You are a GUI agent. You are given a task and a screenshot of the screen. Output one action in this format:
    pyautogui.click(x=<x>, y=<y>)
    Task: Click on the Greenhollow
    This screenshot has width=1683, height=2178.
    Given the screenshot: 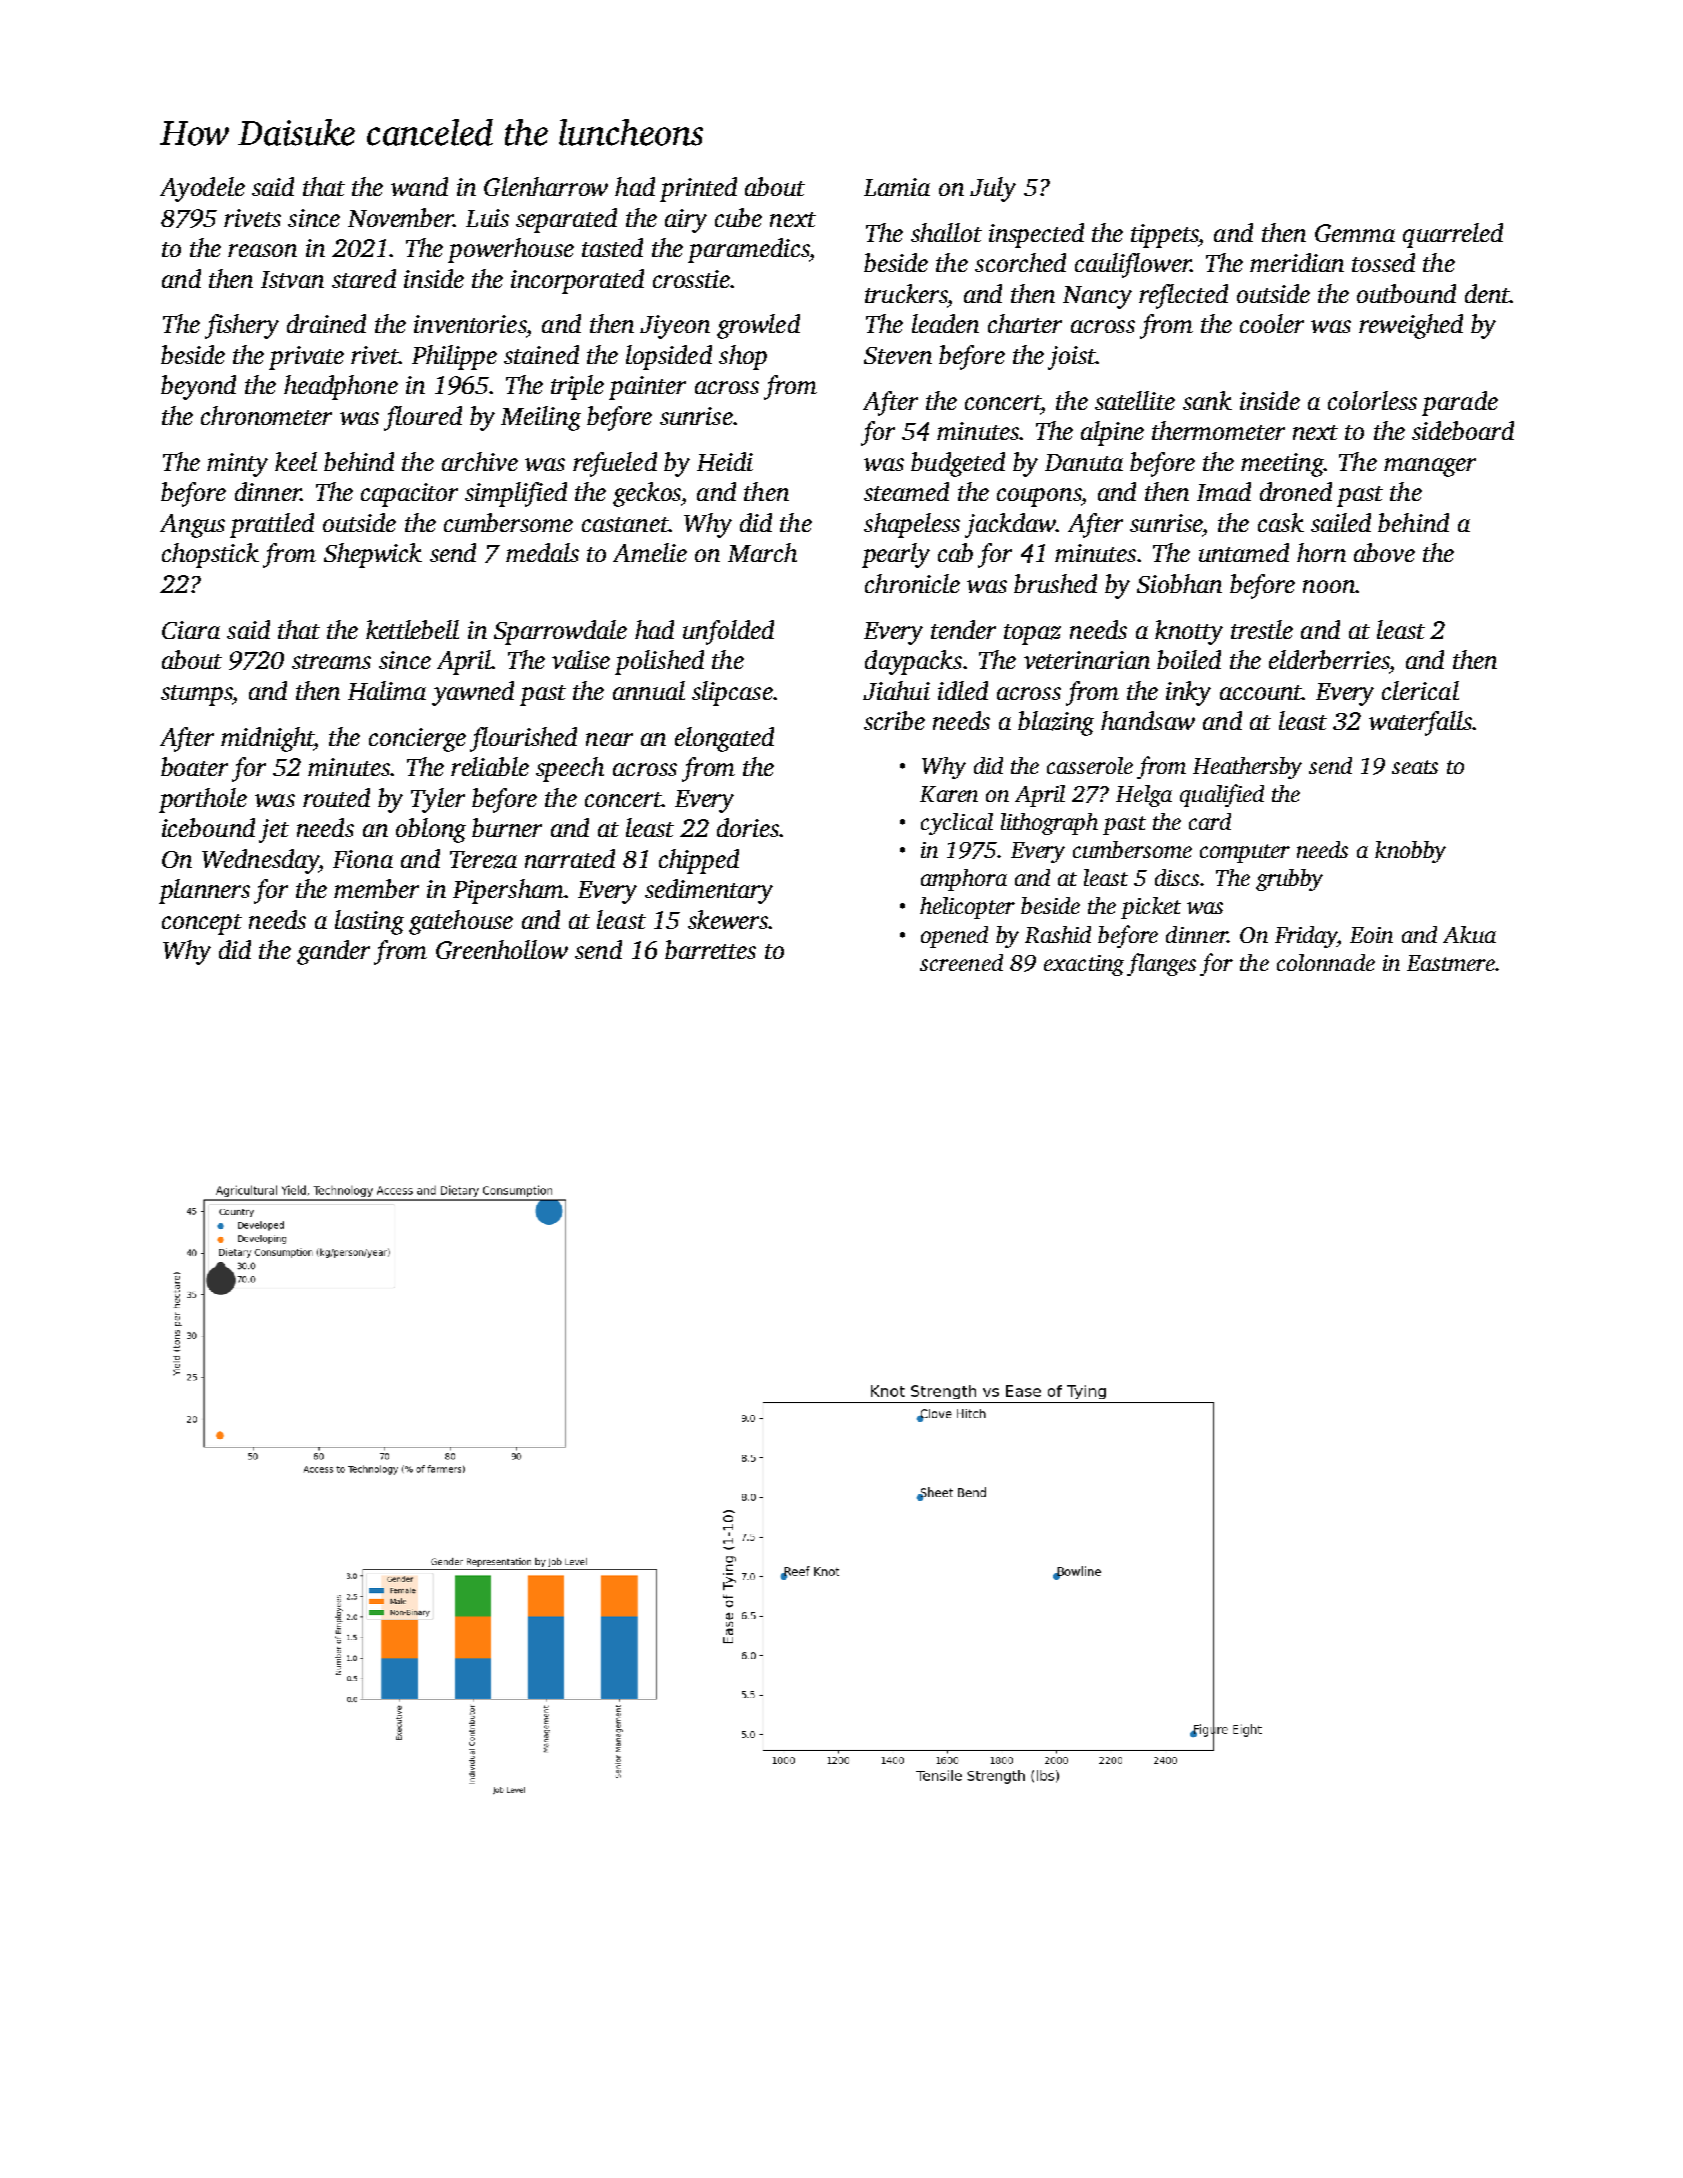 What is the action you would take?
    pyautogui.click(x=502, y=949)
